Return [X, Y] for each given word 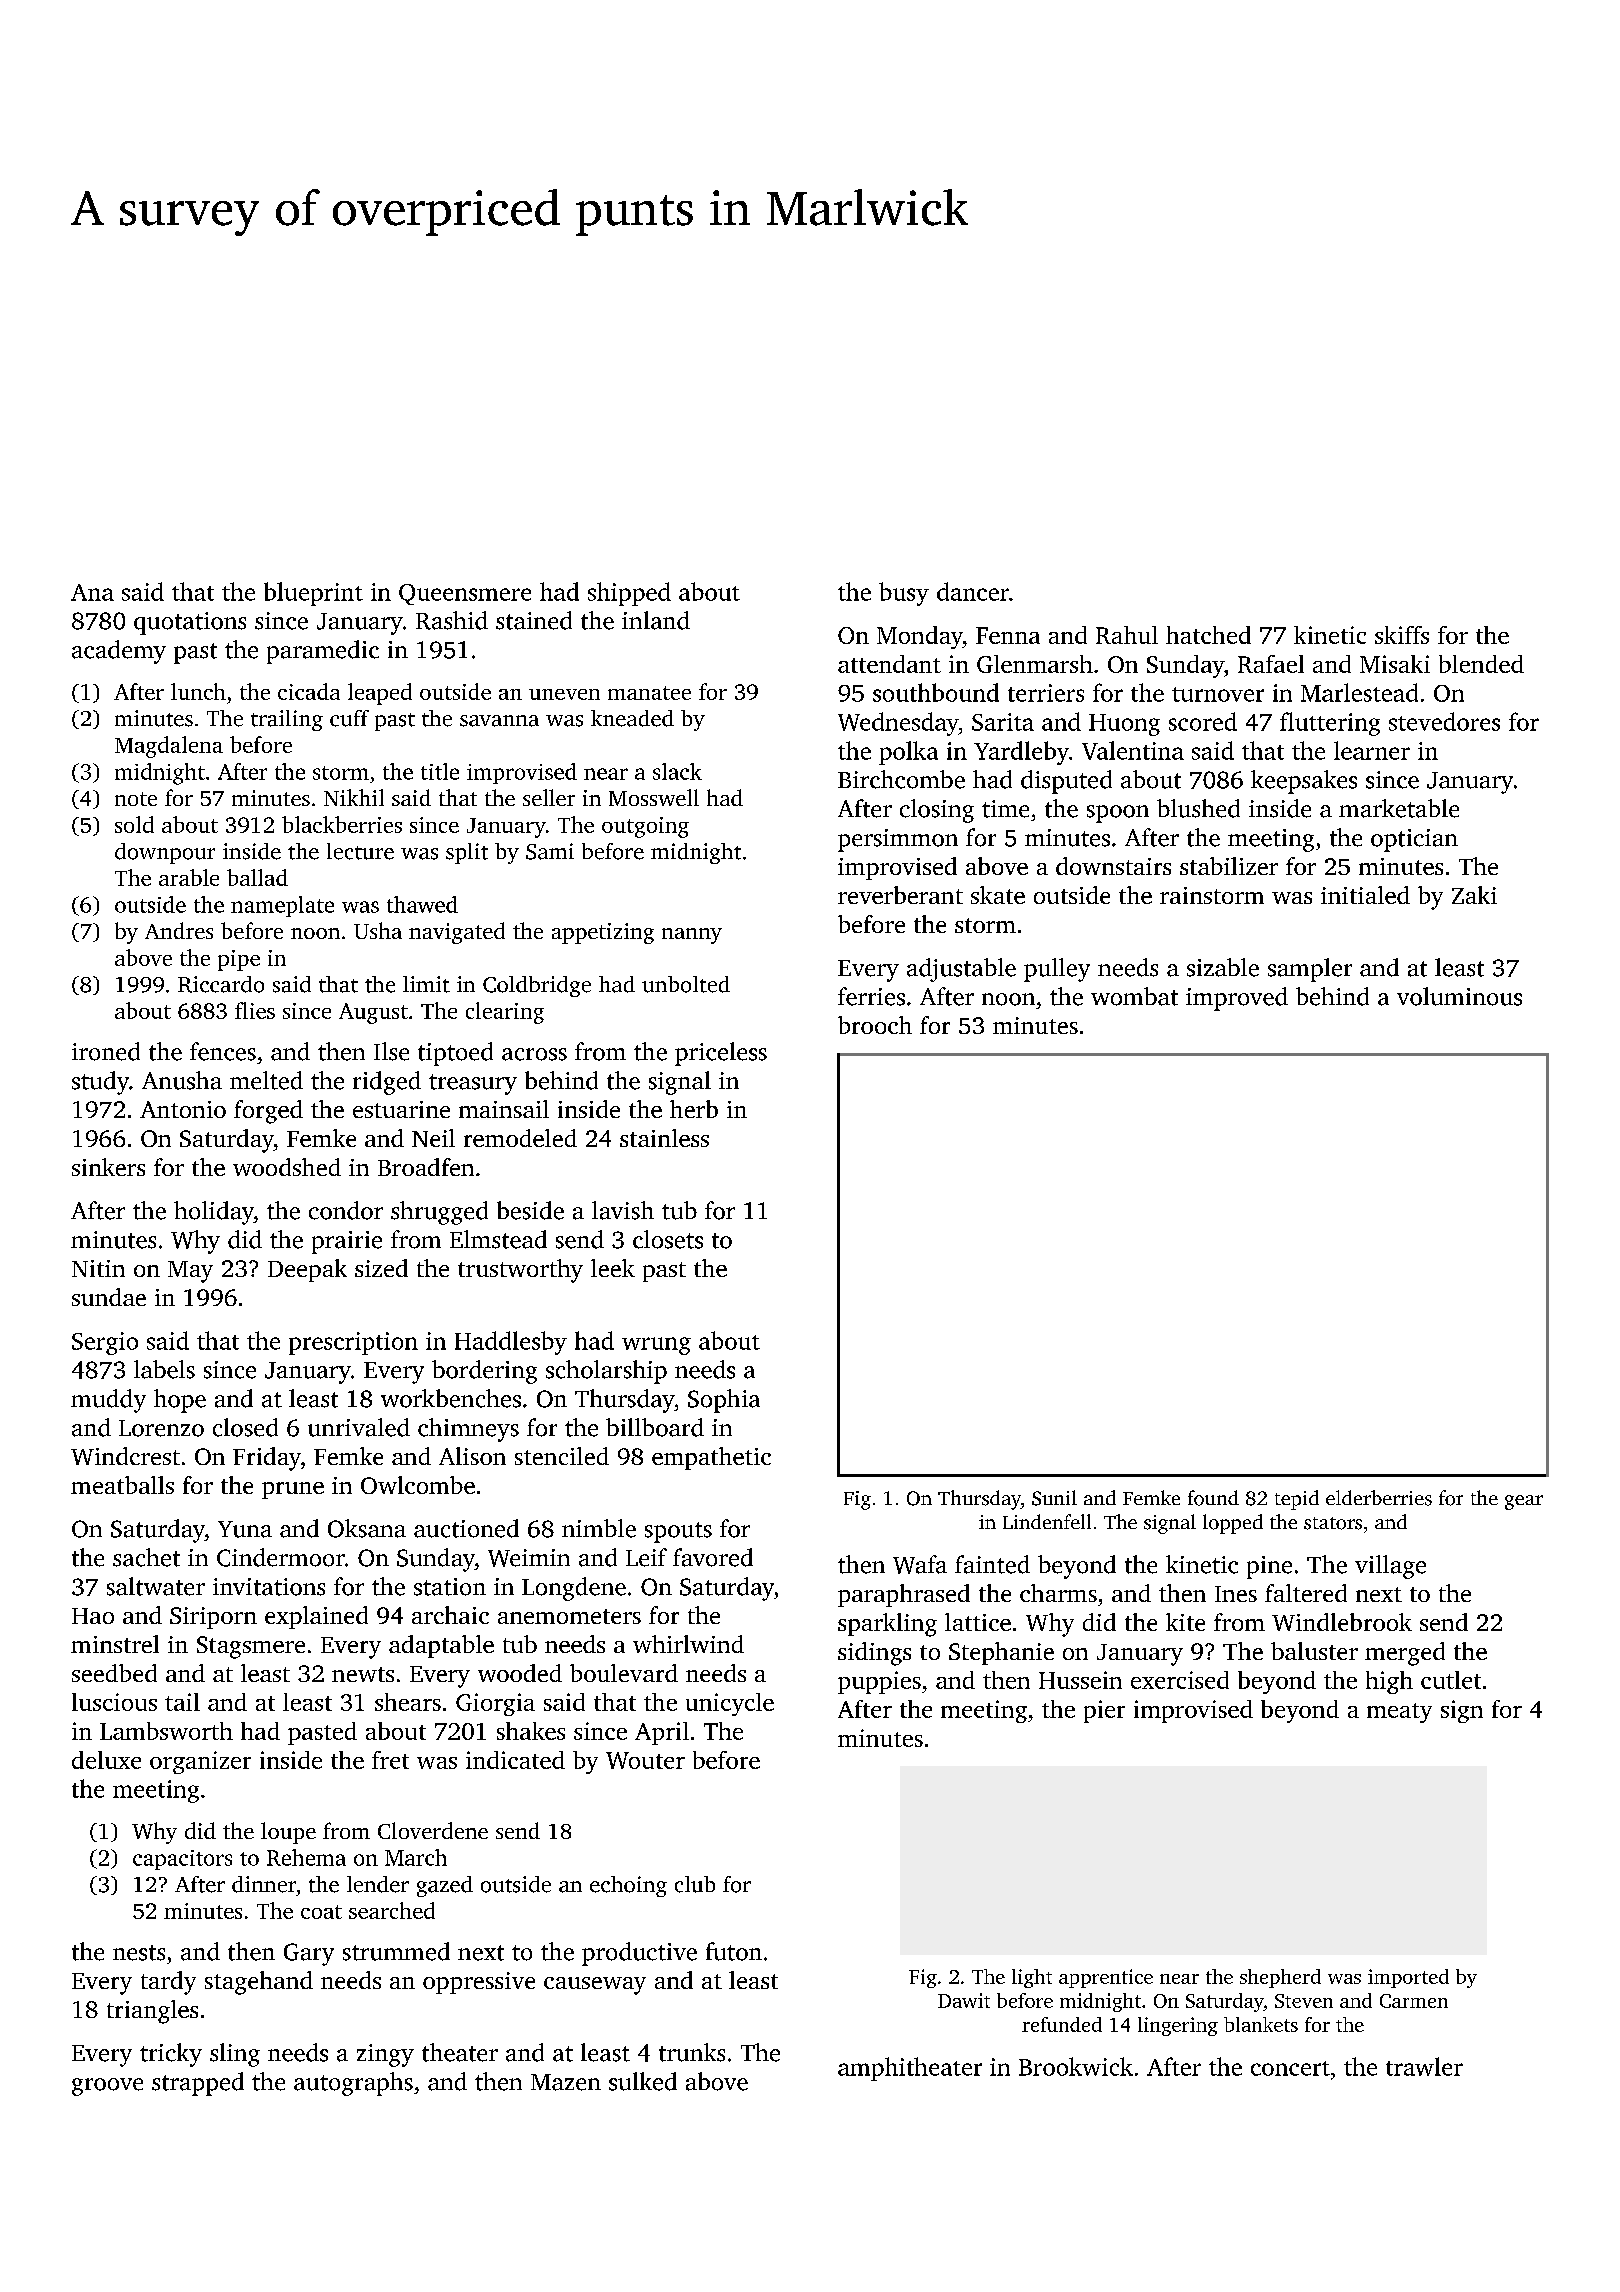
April [662, 1733]
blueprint [313, 594]
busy [904, 594]
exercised [1180, 1680]
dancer [973, 591]
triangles [152, 2012]
